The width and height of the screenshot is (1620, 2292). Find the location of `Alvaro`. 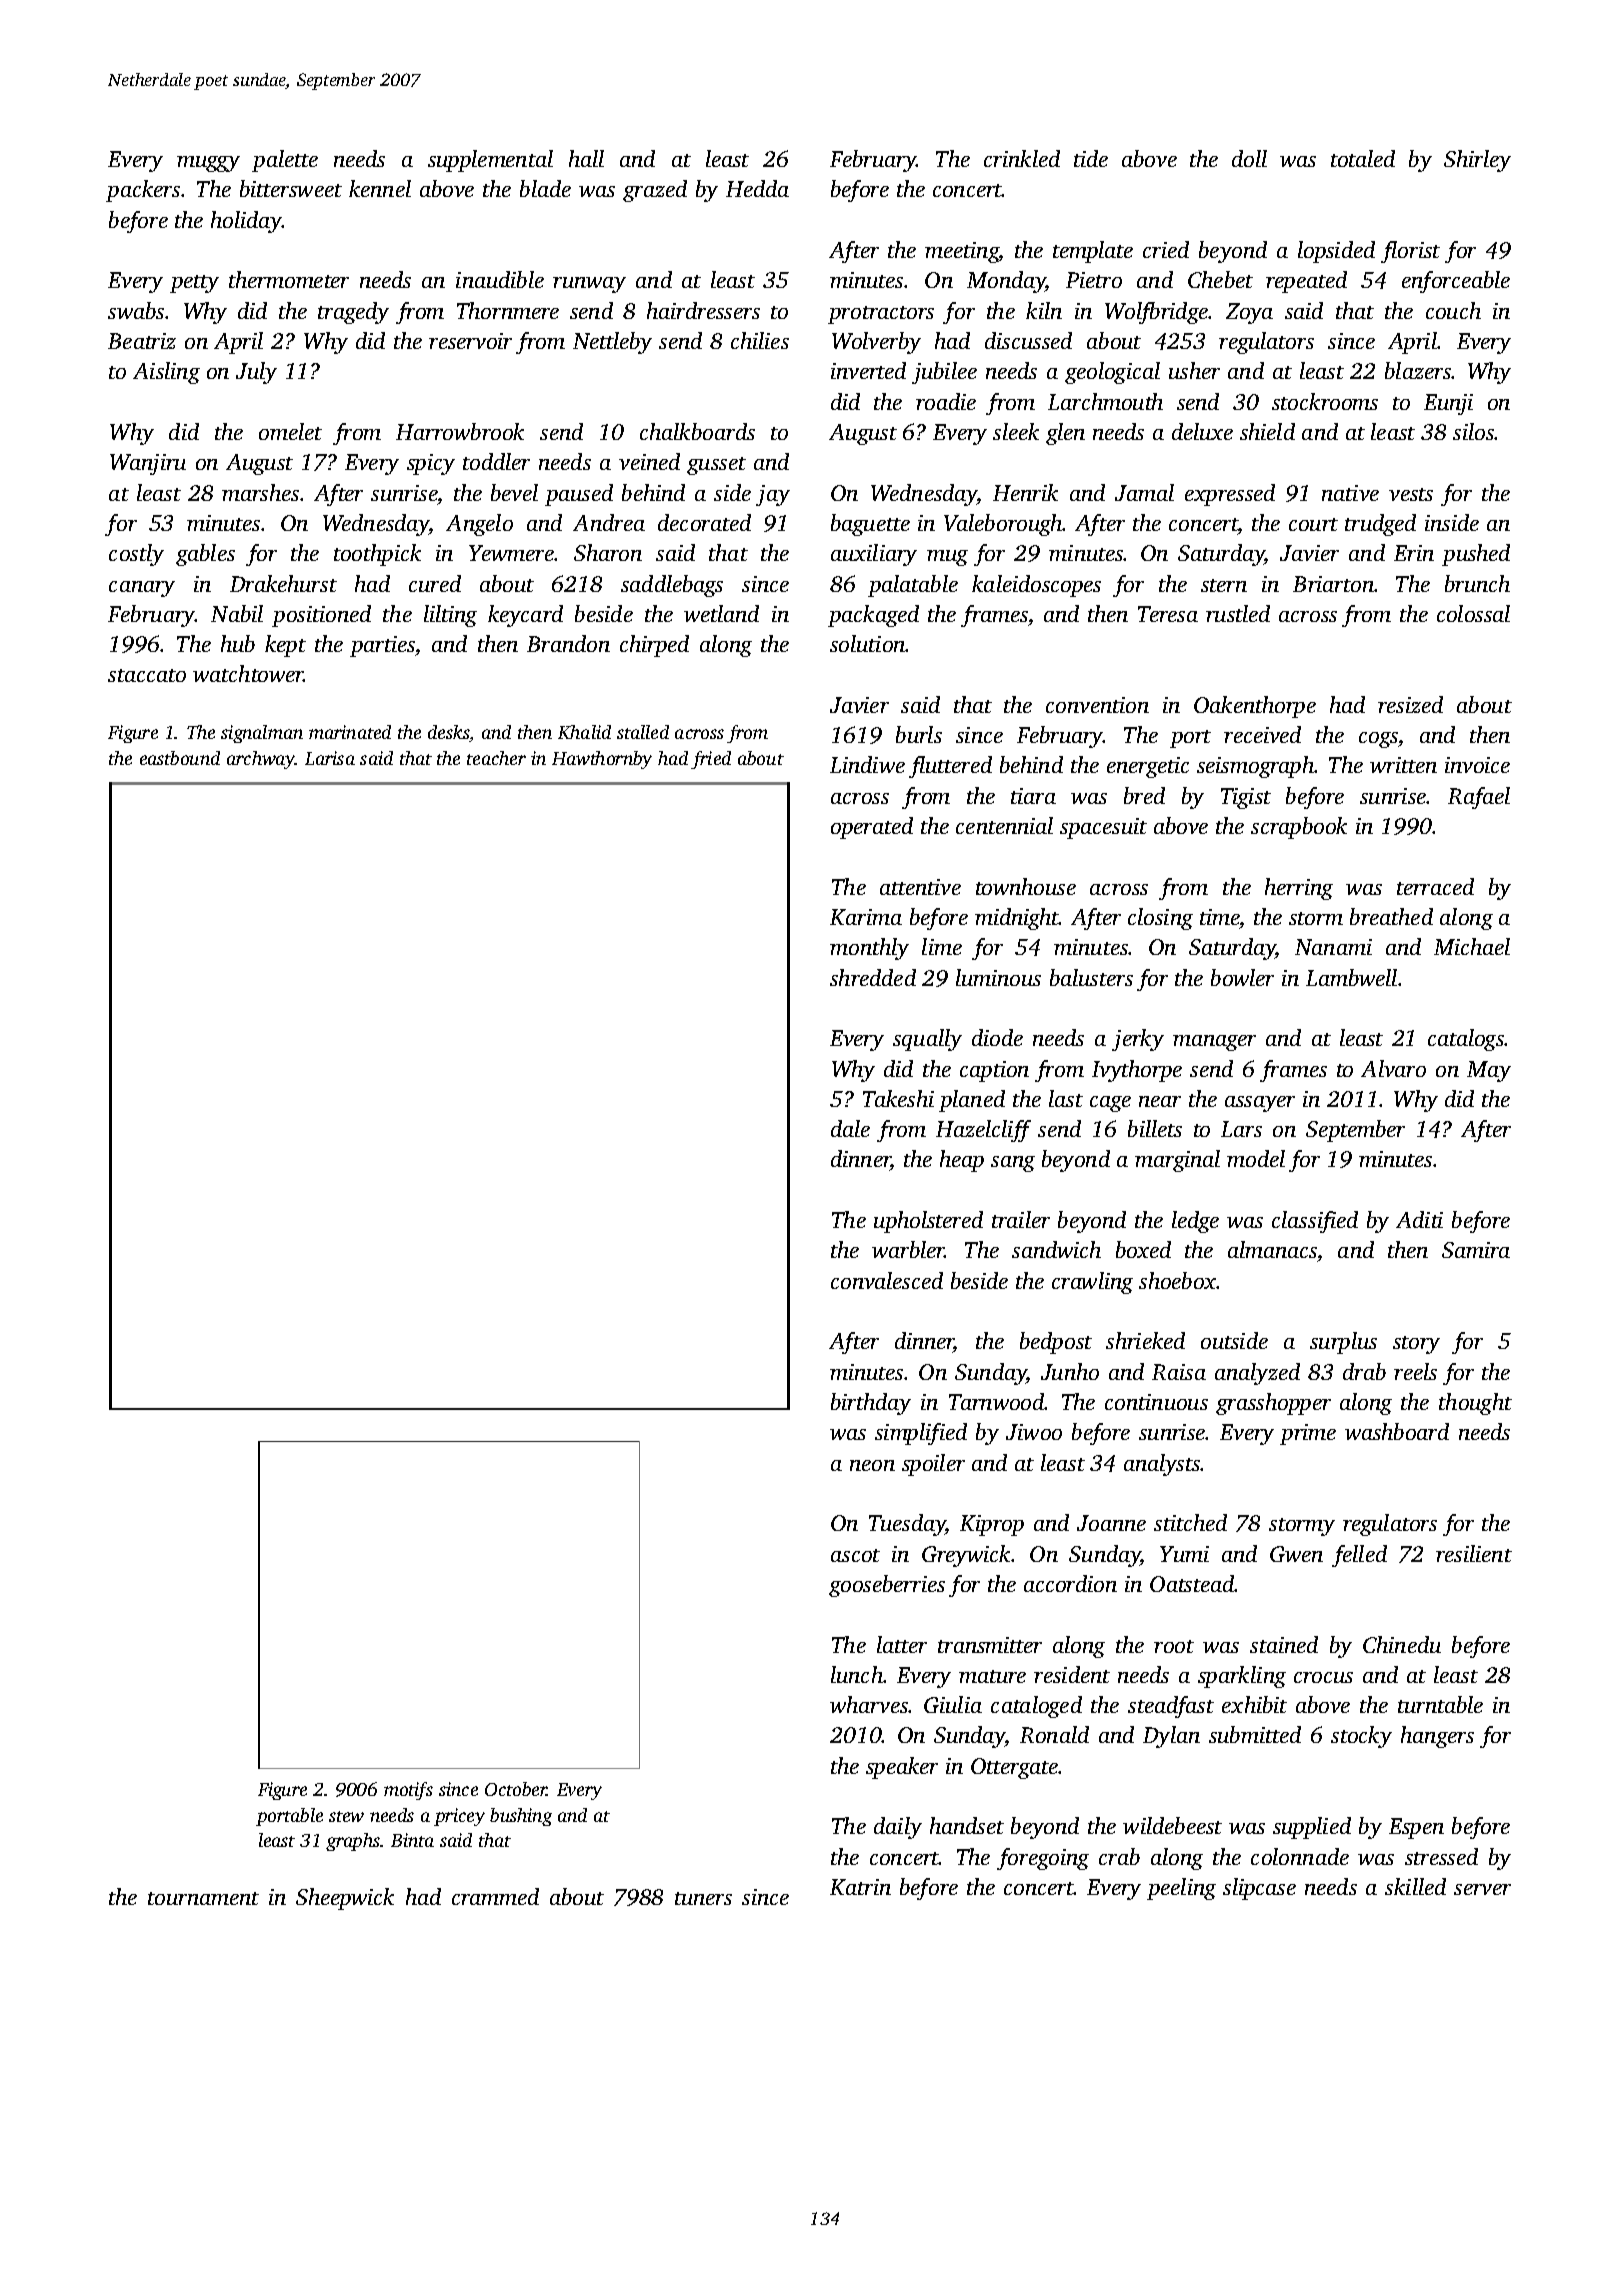

Alvaro is located at coordinates (1393, 1068).
